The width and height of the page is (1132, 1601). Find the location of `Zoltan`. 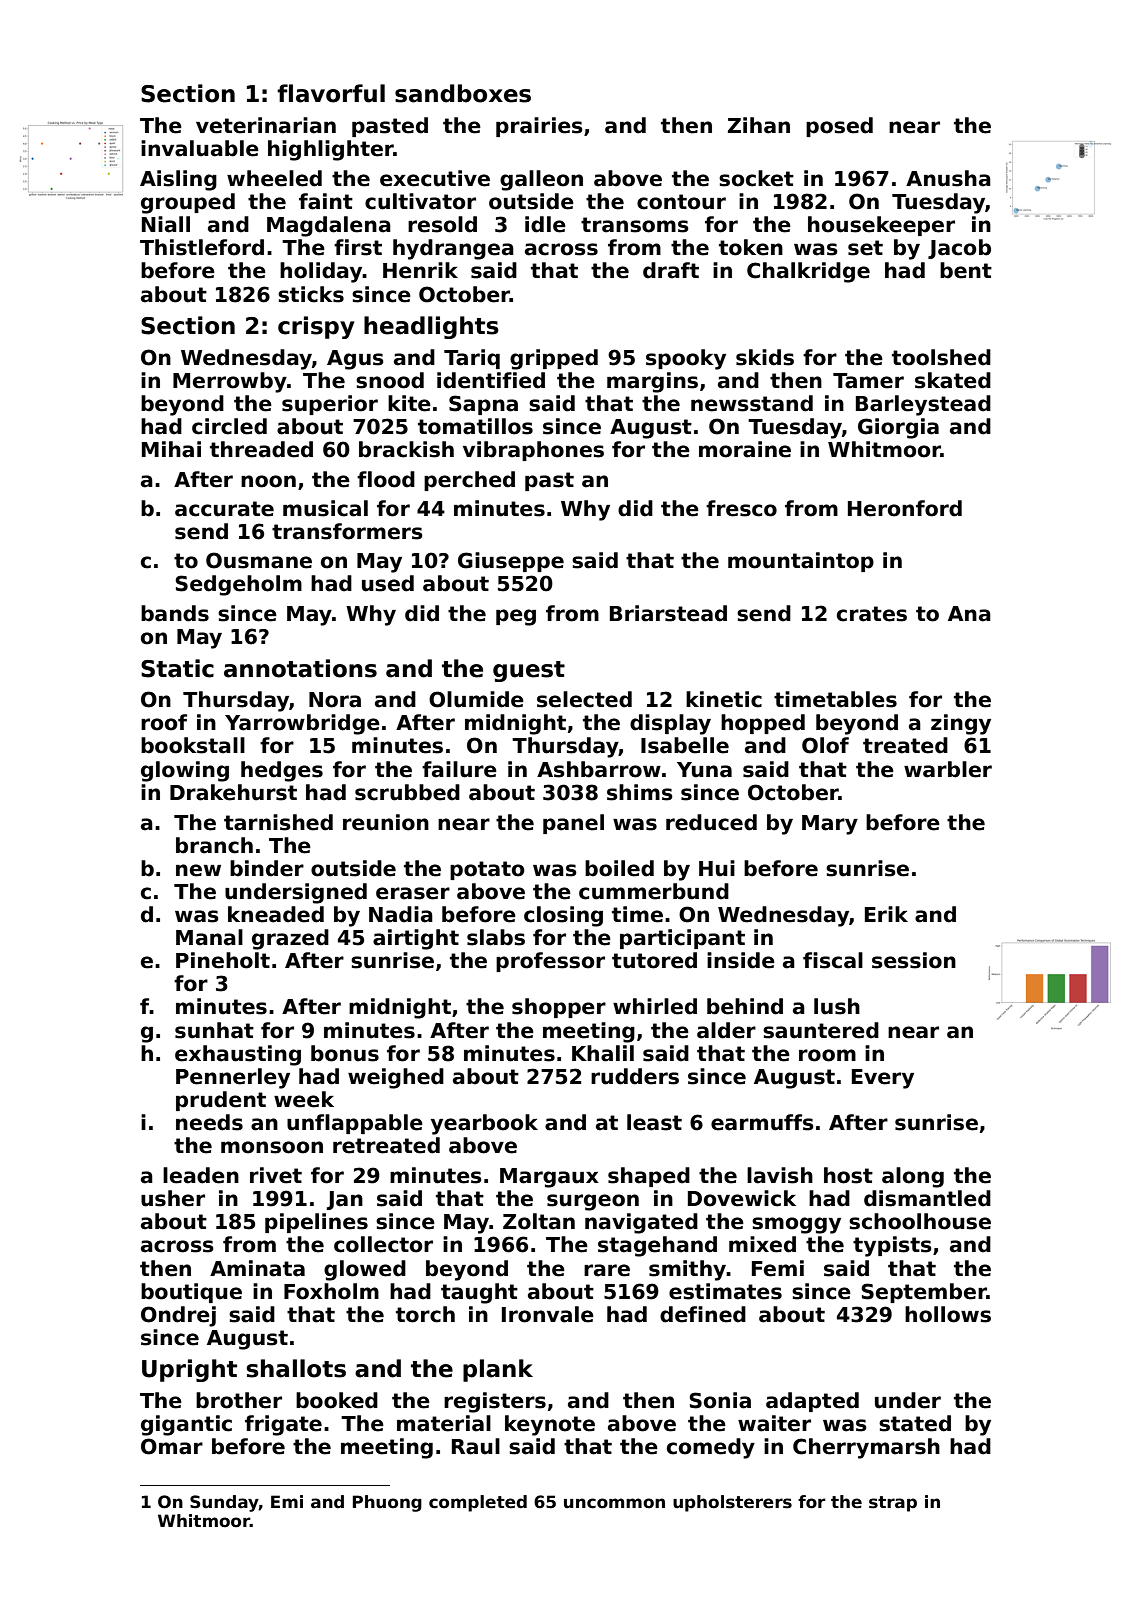

Zoltan is located at coordinates (539, 1221).
